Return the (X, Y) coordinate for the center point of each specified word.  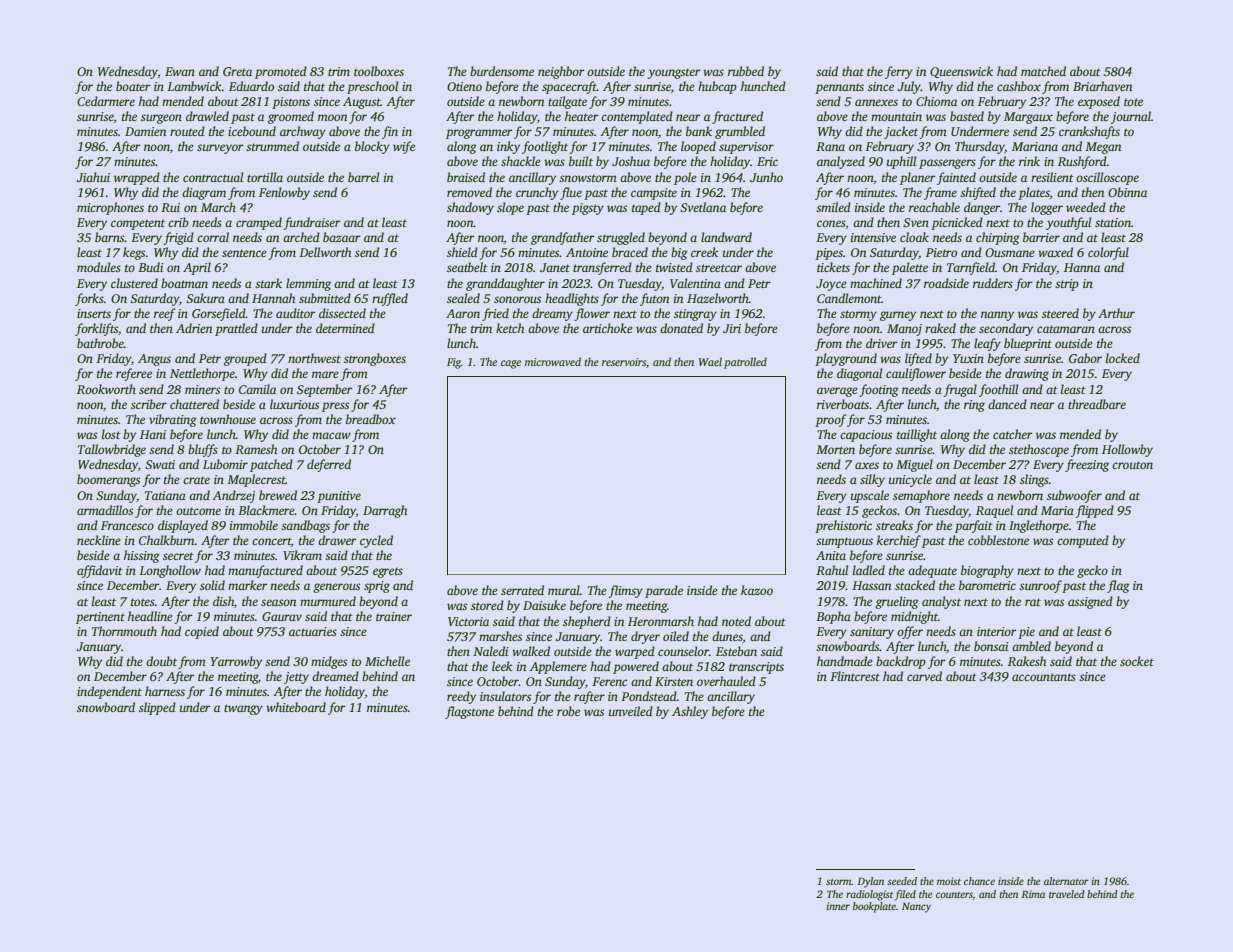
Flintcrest (855, 676)
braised (466, 177)
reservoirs (624, 362)
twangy (243, 709)
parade (664, 591)
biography (987, 571)
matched (1043, 71)
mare (325, 374)
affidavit (100, 571)
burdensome (502, 71)
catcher (1013, 434)
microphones (110, 208)
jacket (901, 132)
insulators (505, 696)
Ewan (180, 71)
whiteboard (296, 707)
